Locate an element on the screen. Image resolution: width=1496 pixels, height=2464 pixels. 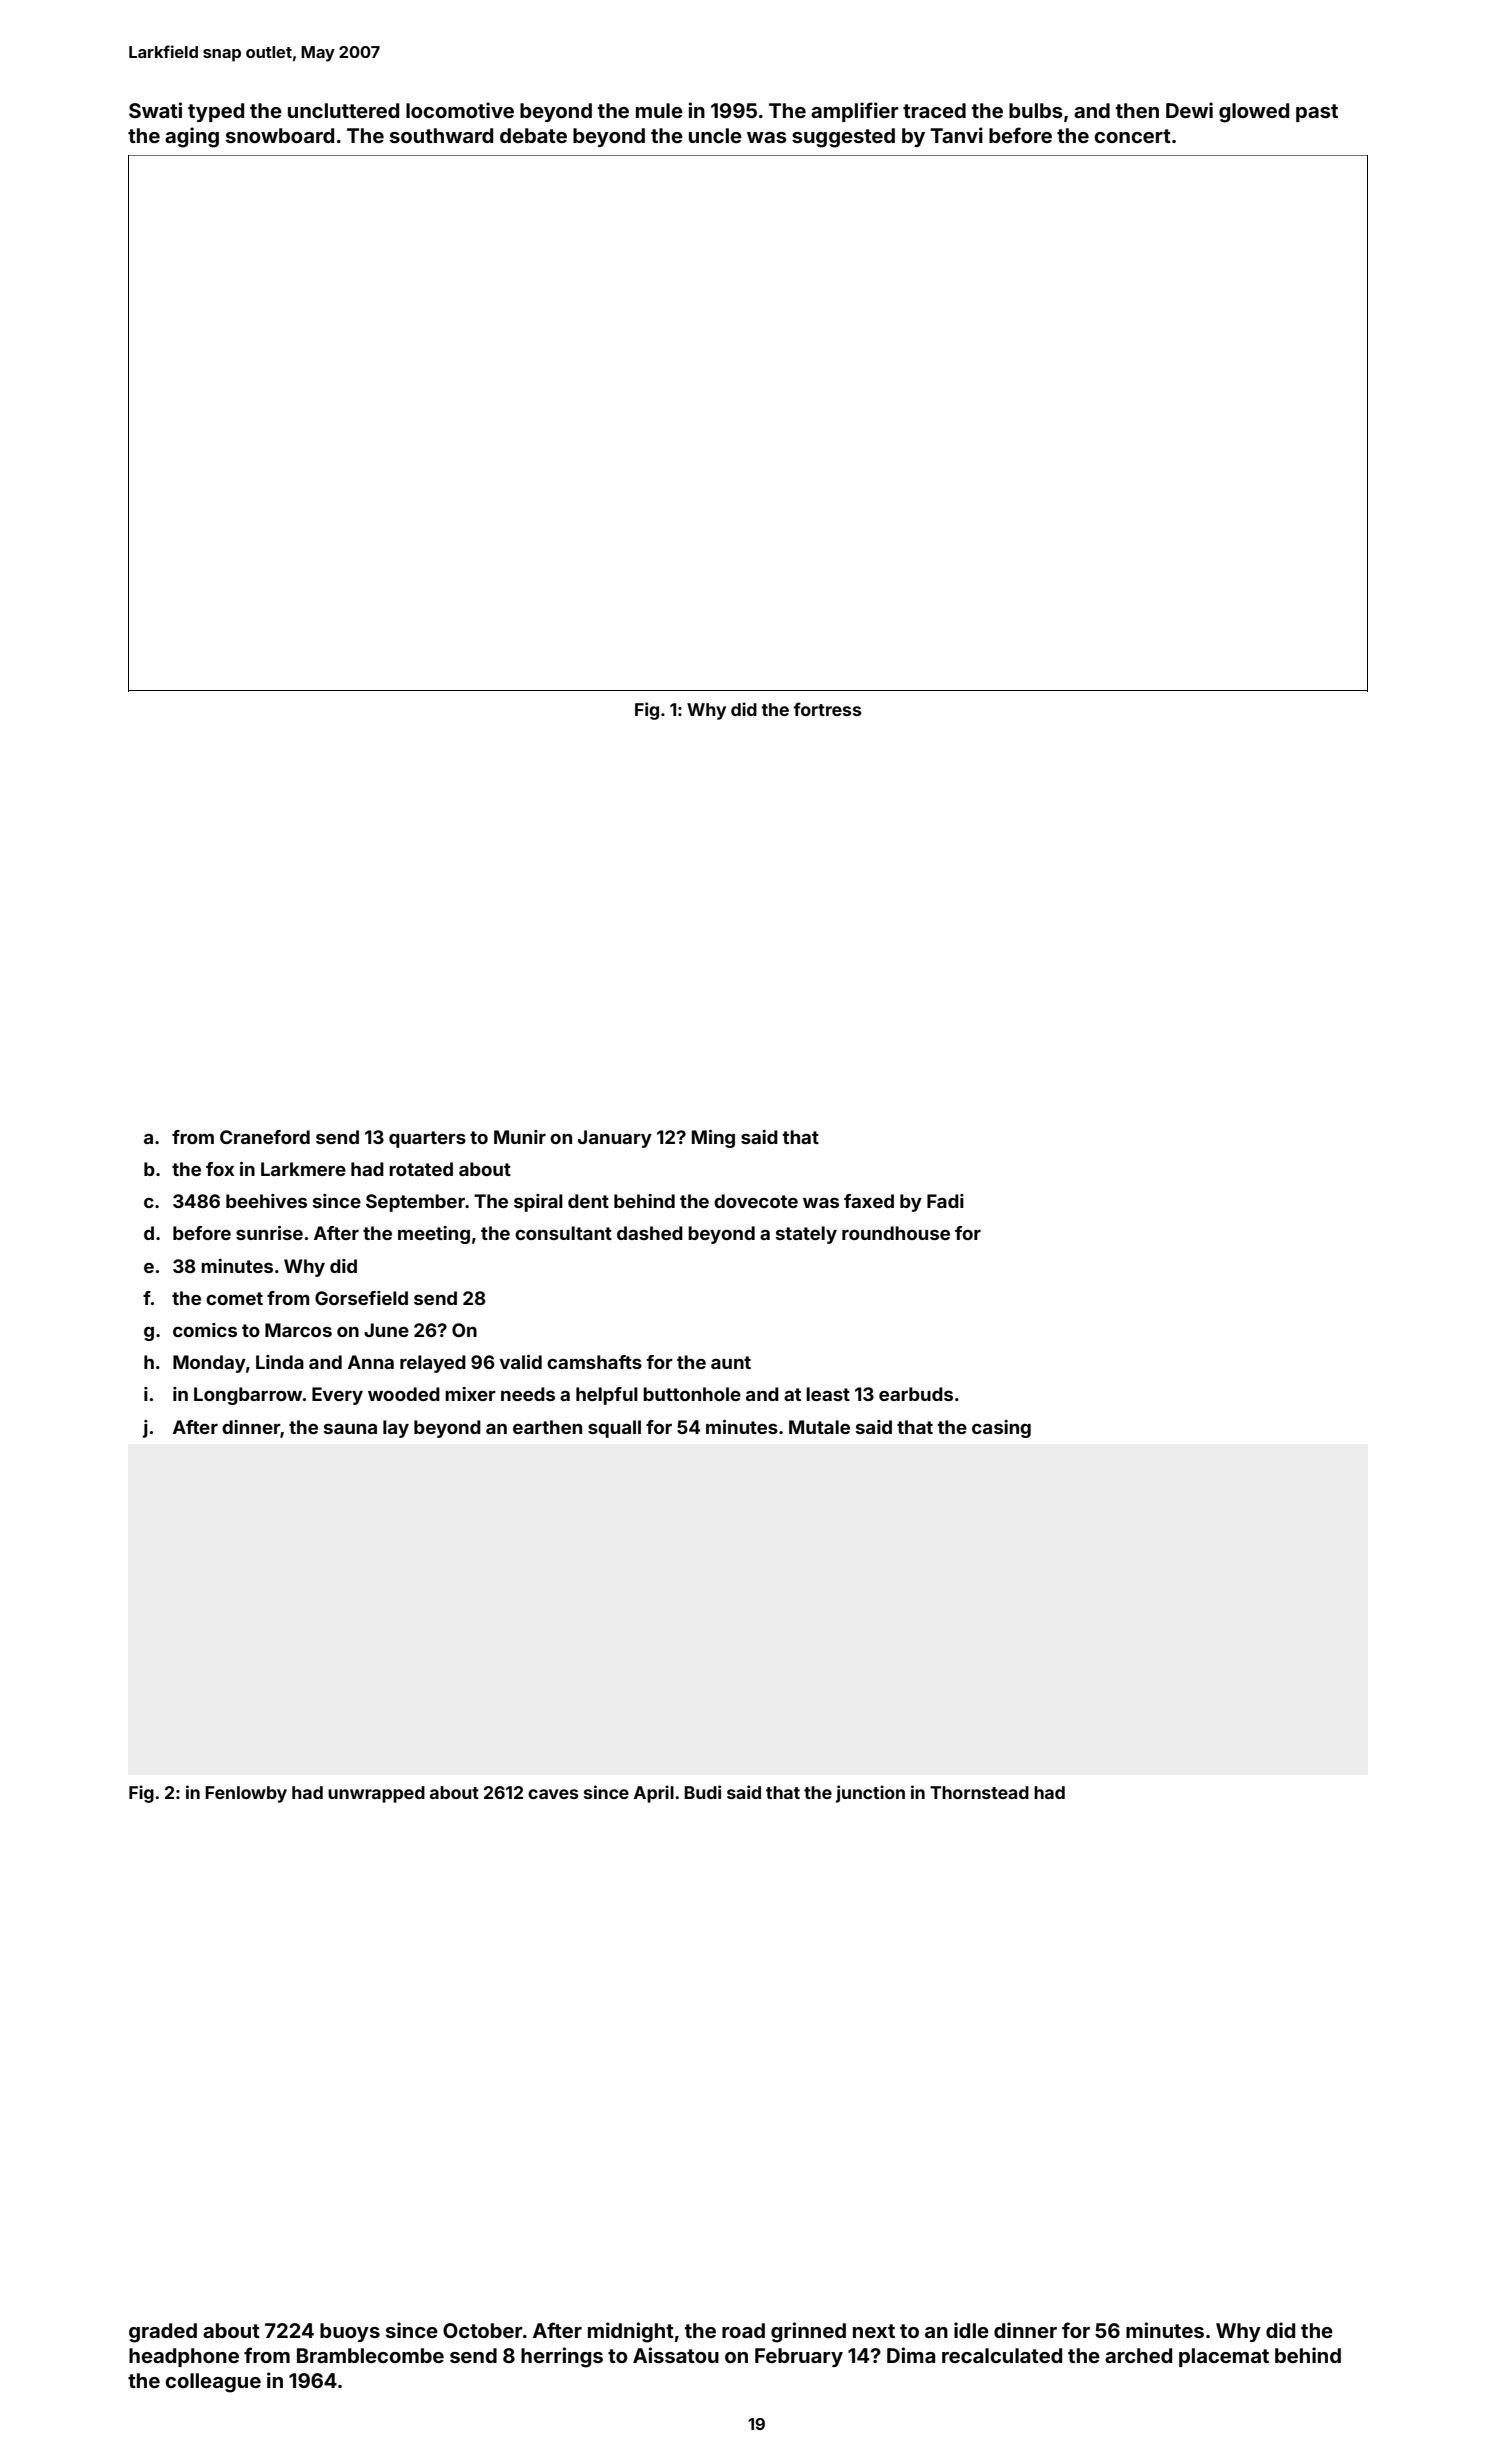
past is located at coordinates (1317, 113).
